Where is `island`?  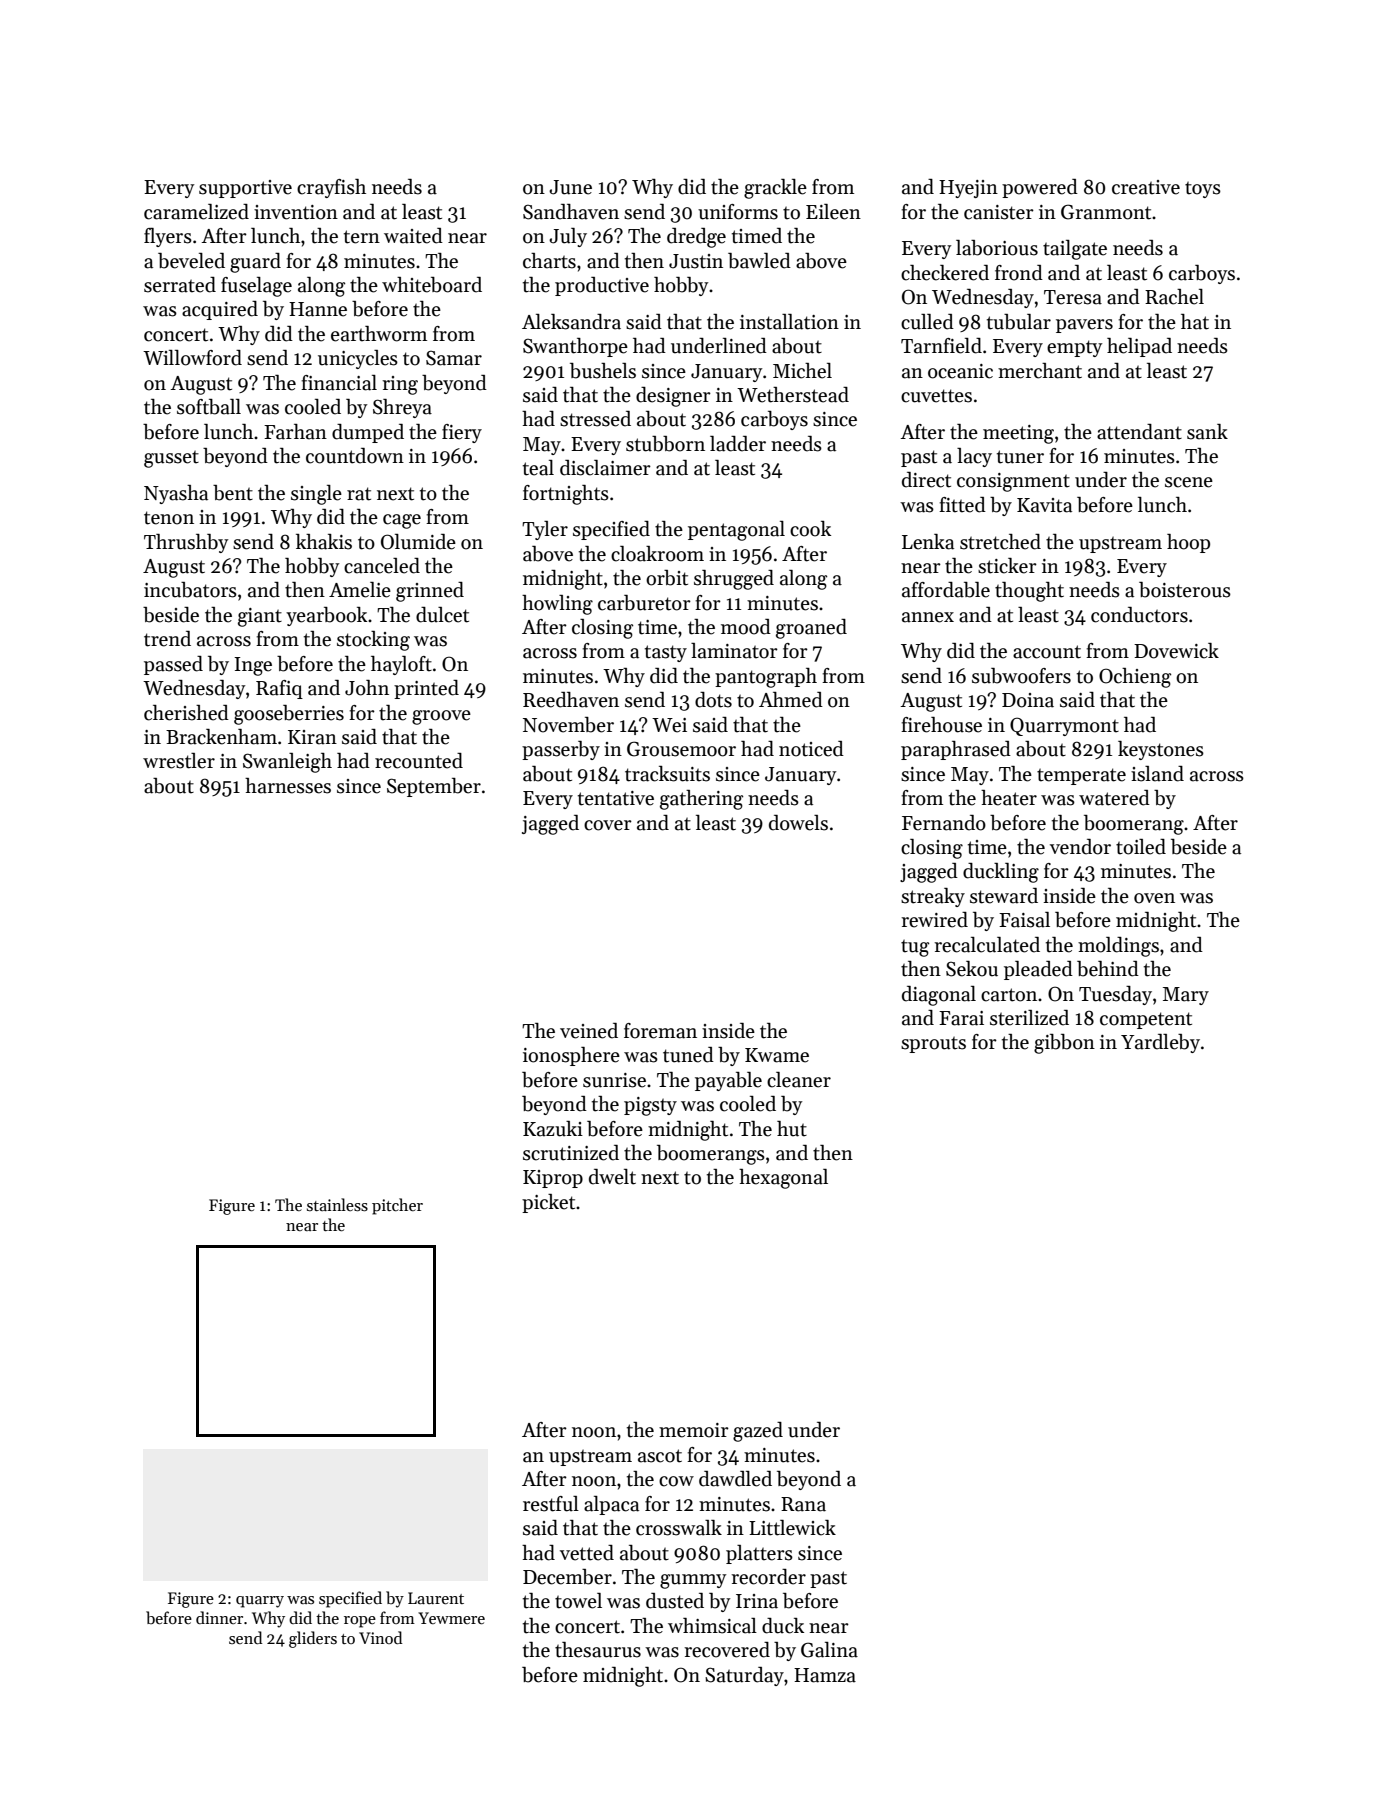 island is located at coordinates (1157, 774).
